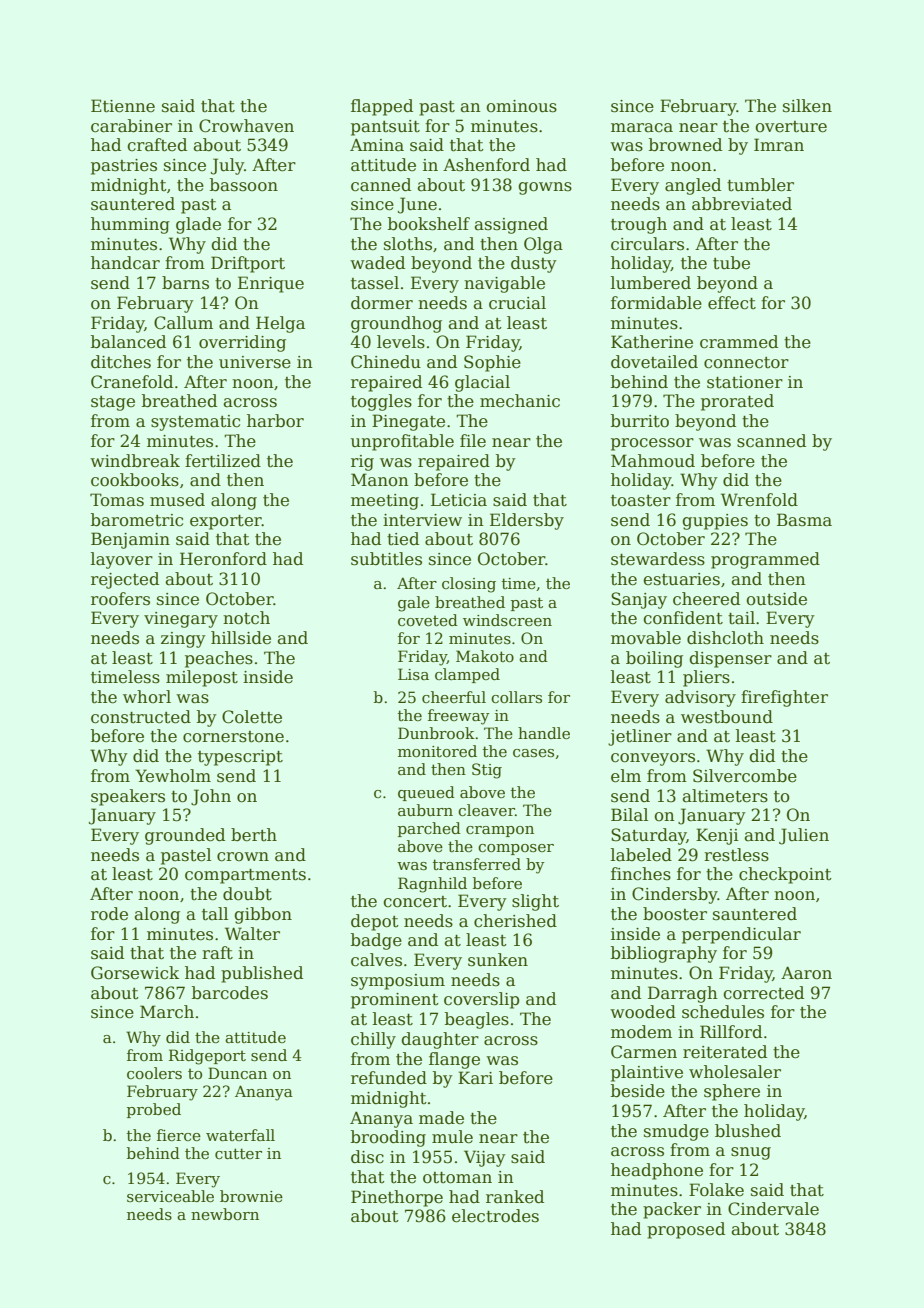 This screenshot has width=924, height=1308. I want to click on Cindervale, so click(773, 1209).
